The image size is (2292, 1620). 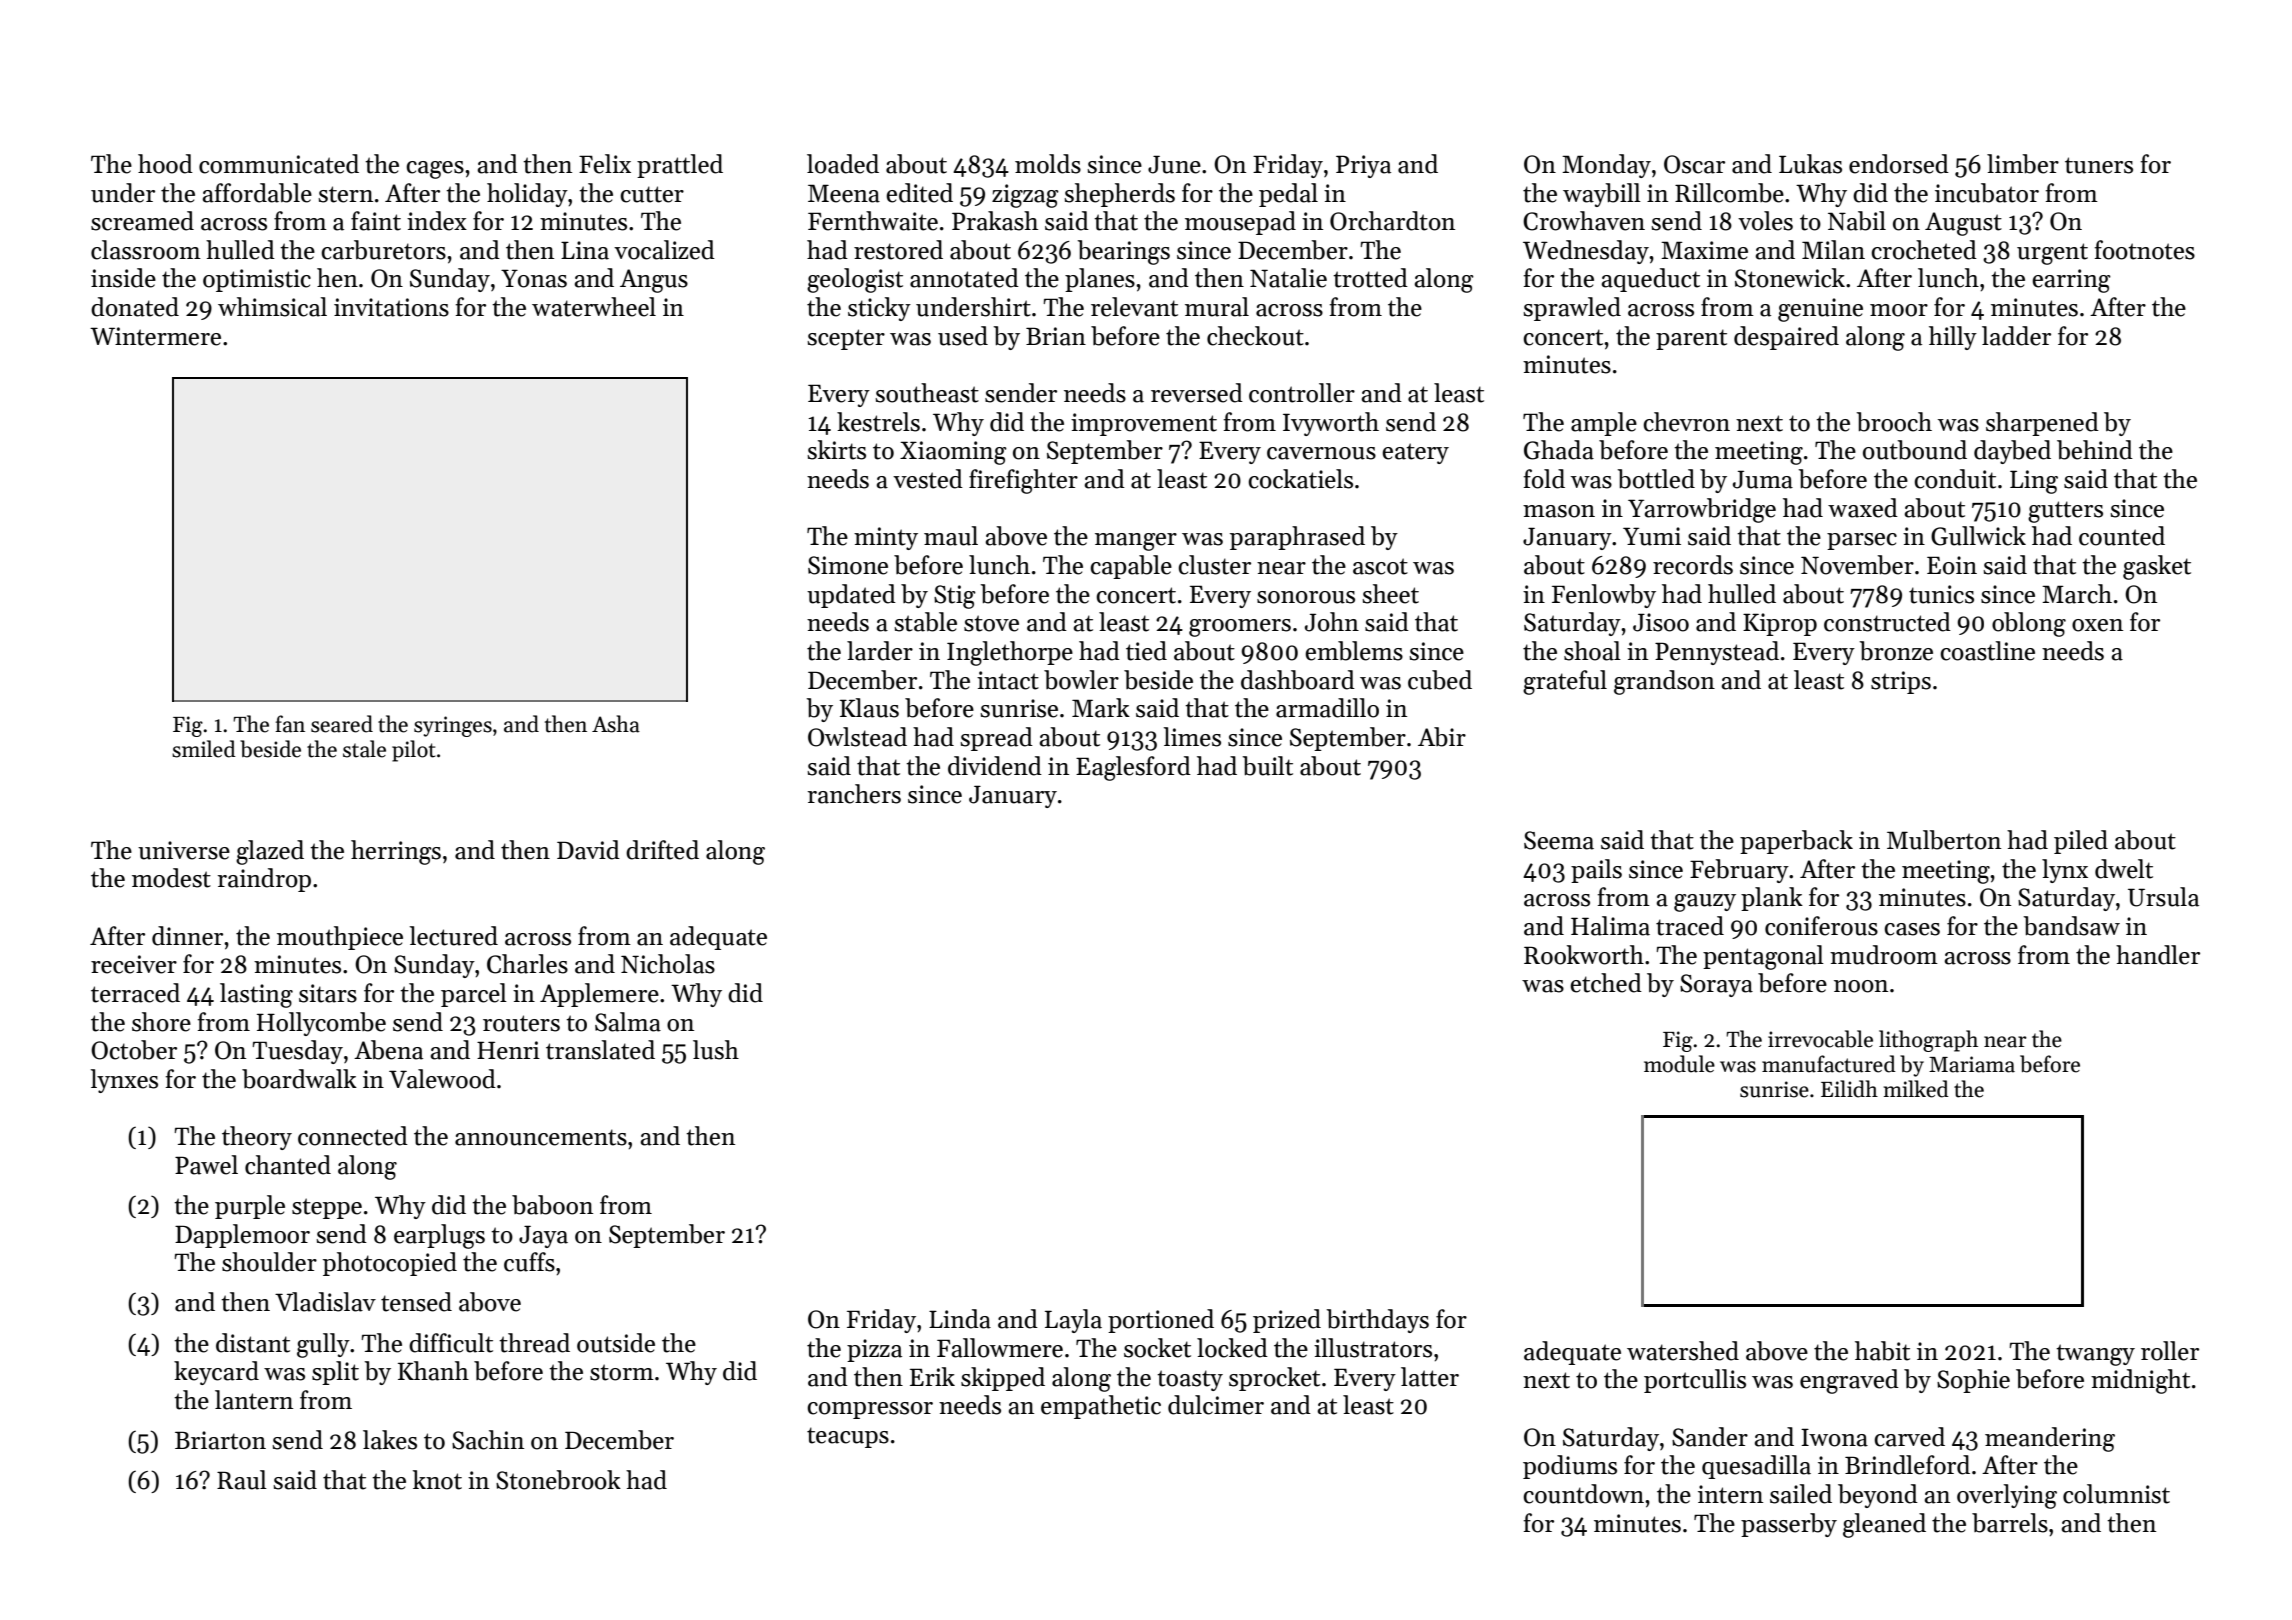 I want to click on footnotes, so click(x=2145, y=250).
